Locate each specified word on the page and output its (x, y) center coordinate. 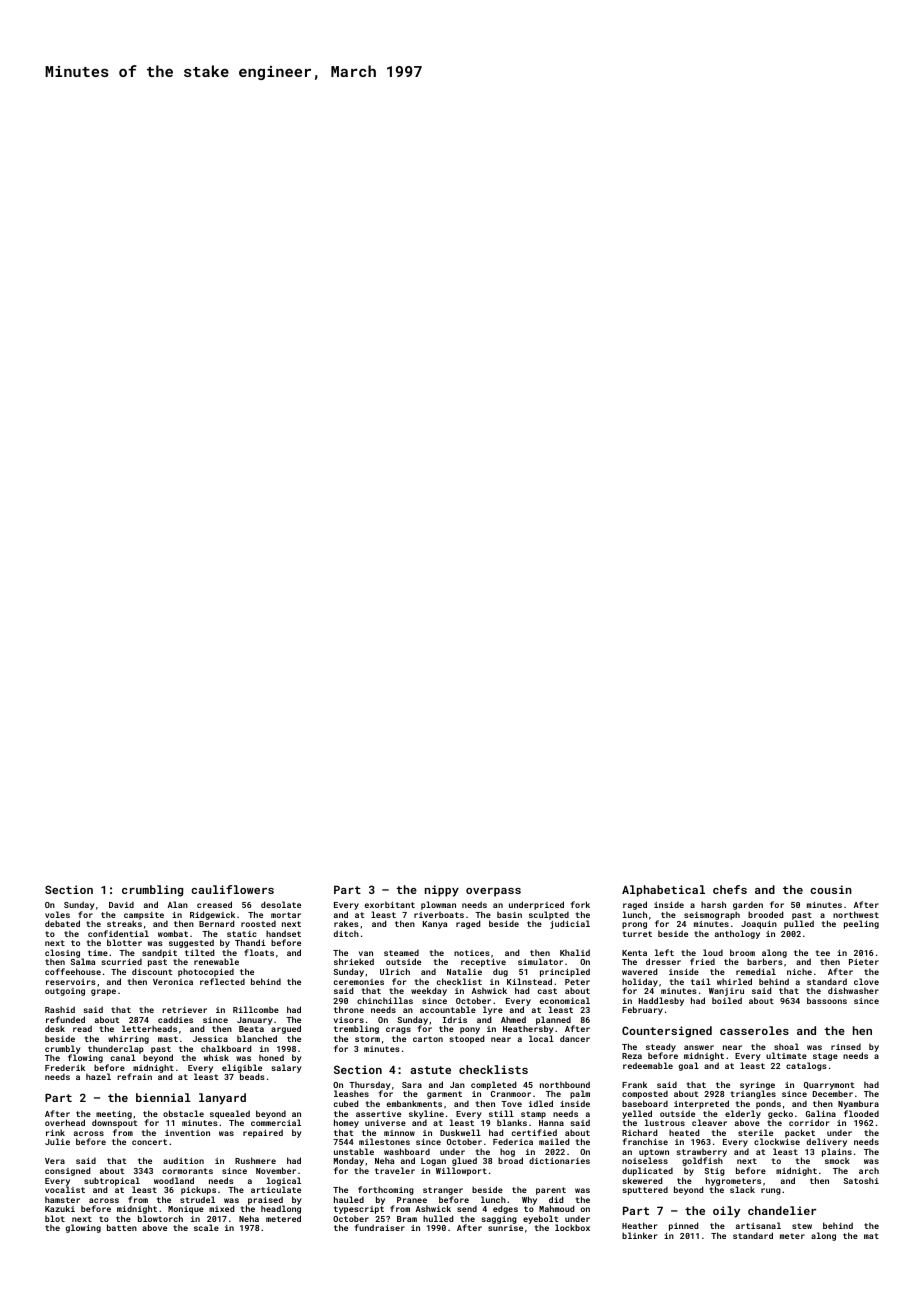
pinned (683, 1226)
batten (122, 1227)
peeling (861, 924)
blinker (639, 1235)
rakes (346, 923)
